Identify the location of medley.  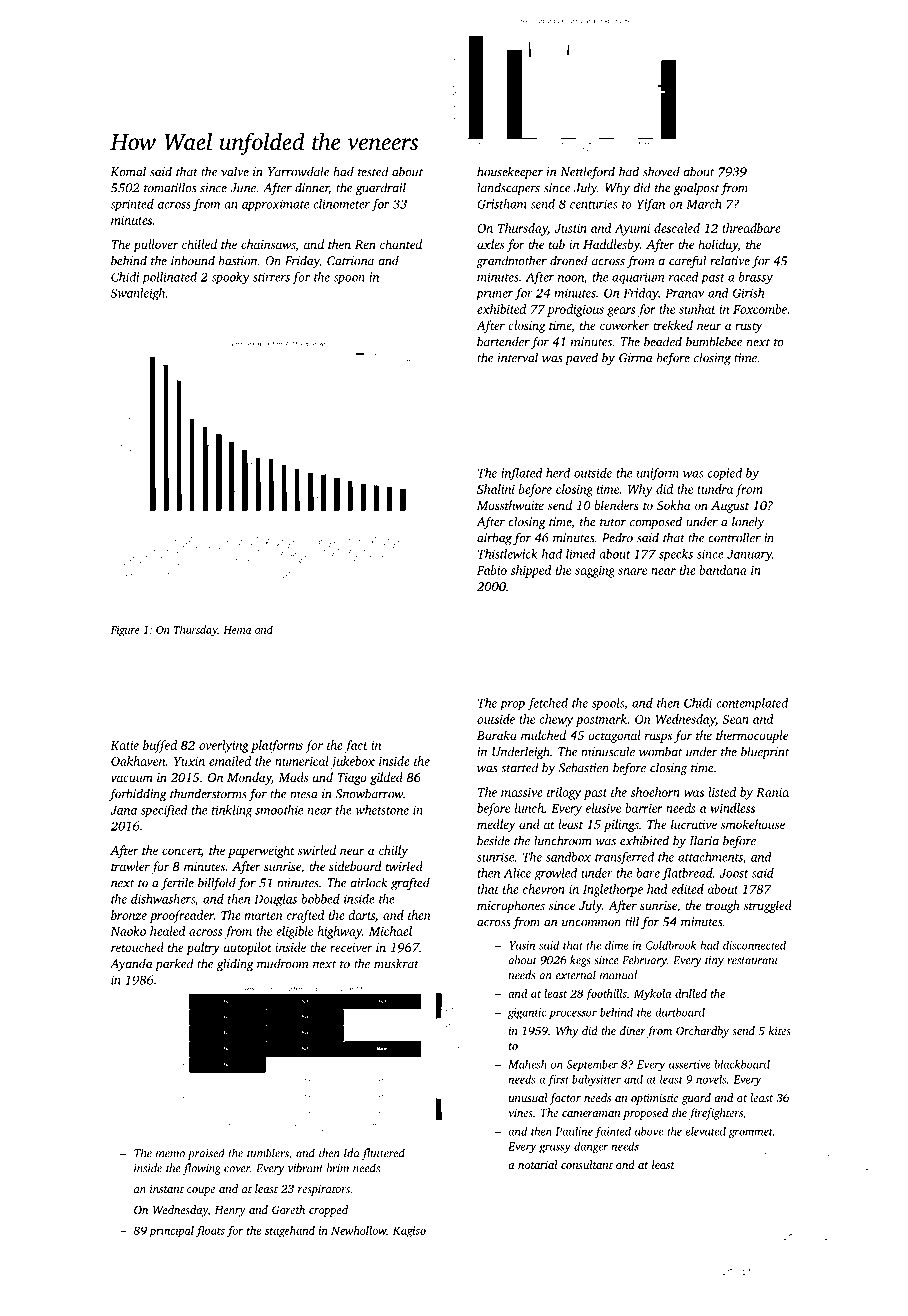
(496, 825).
